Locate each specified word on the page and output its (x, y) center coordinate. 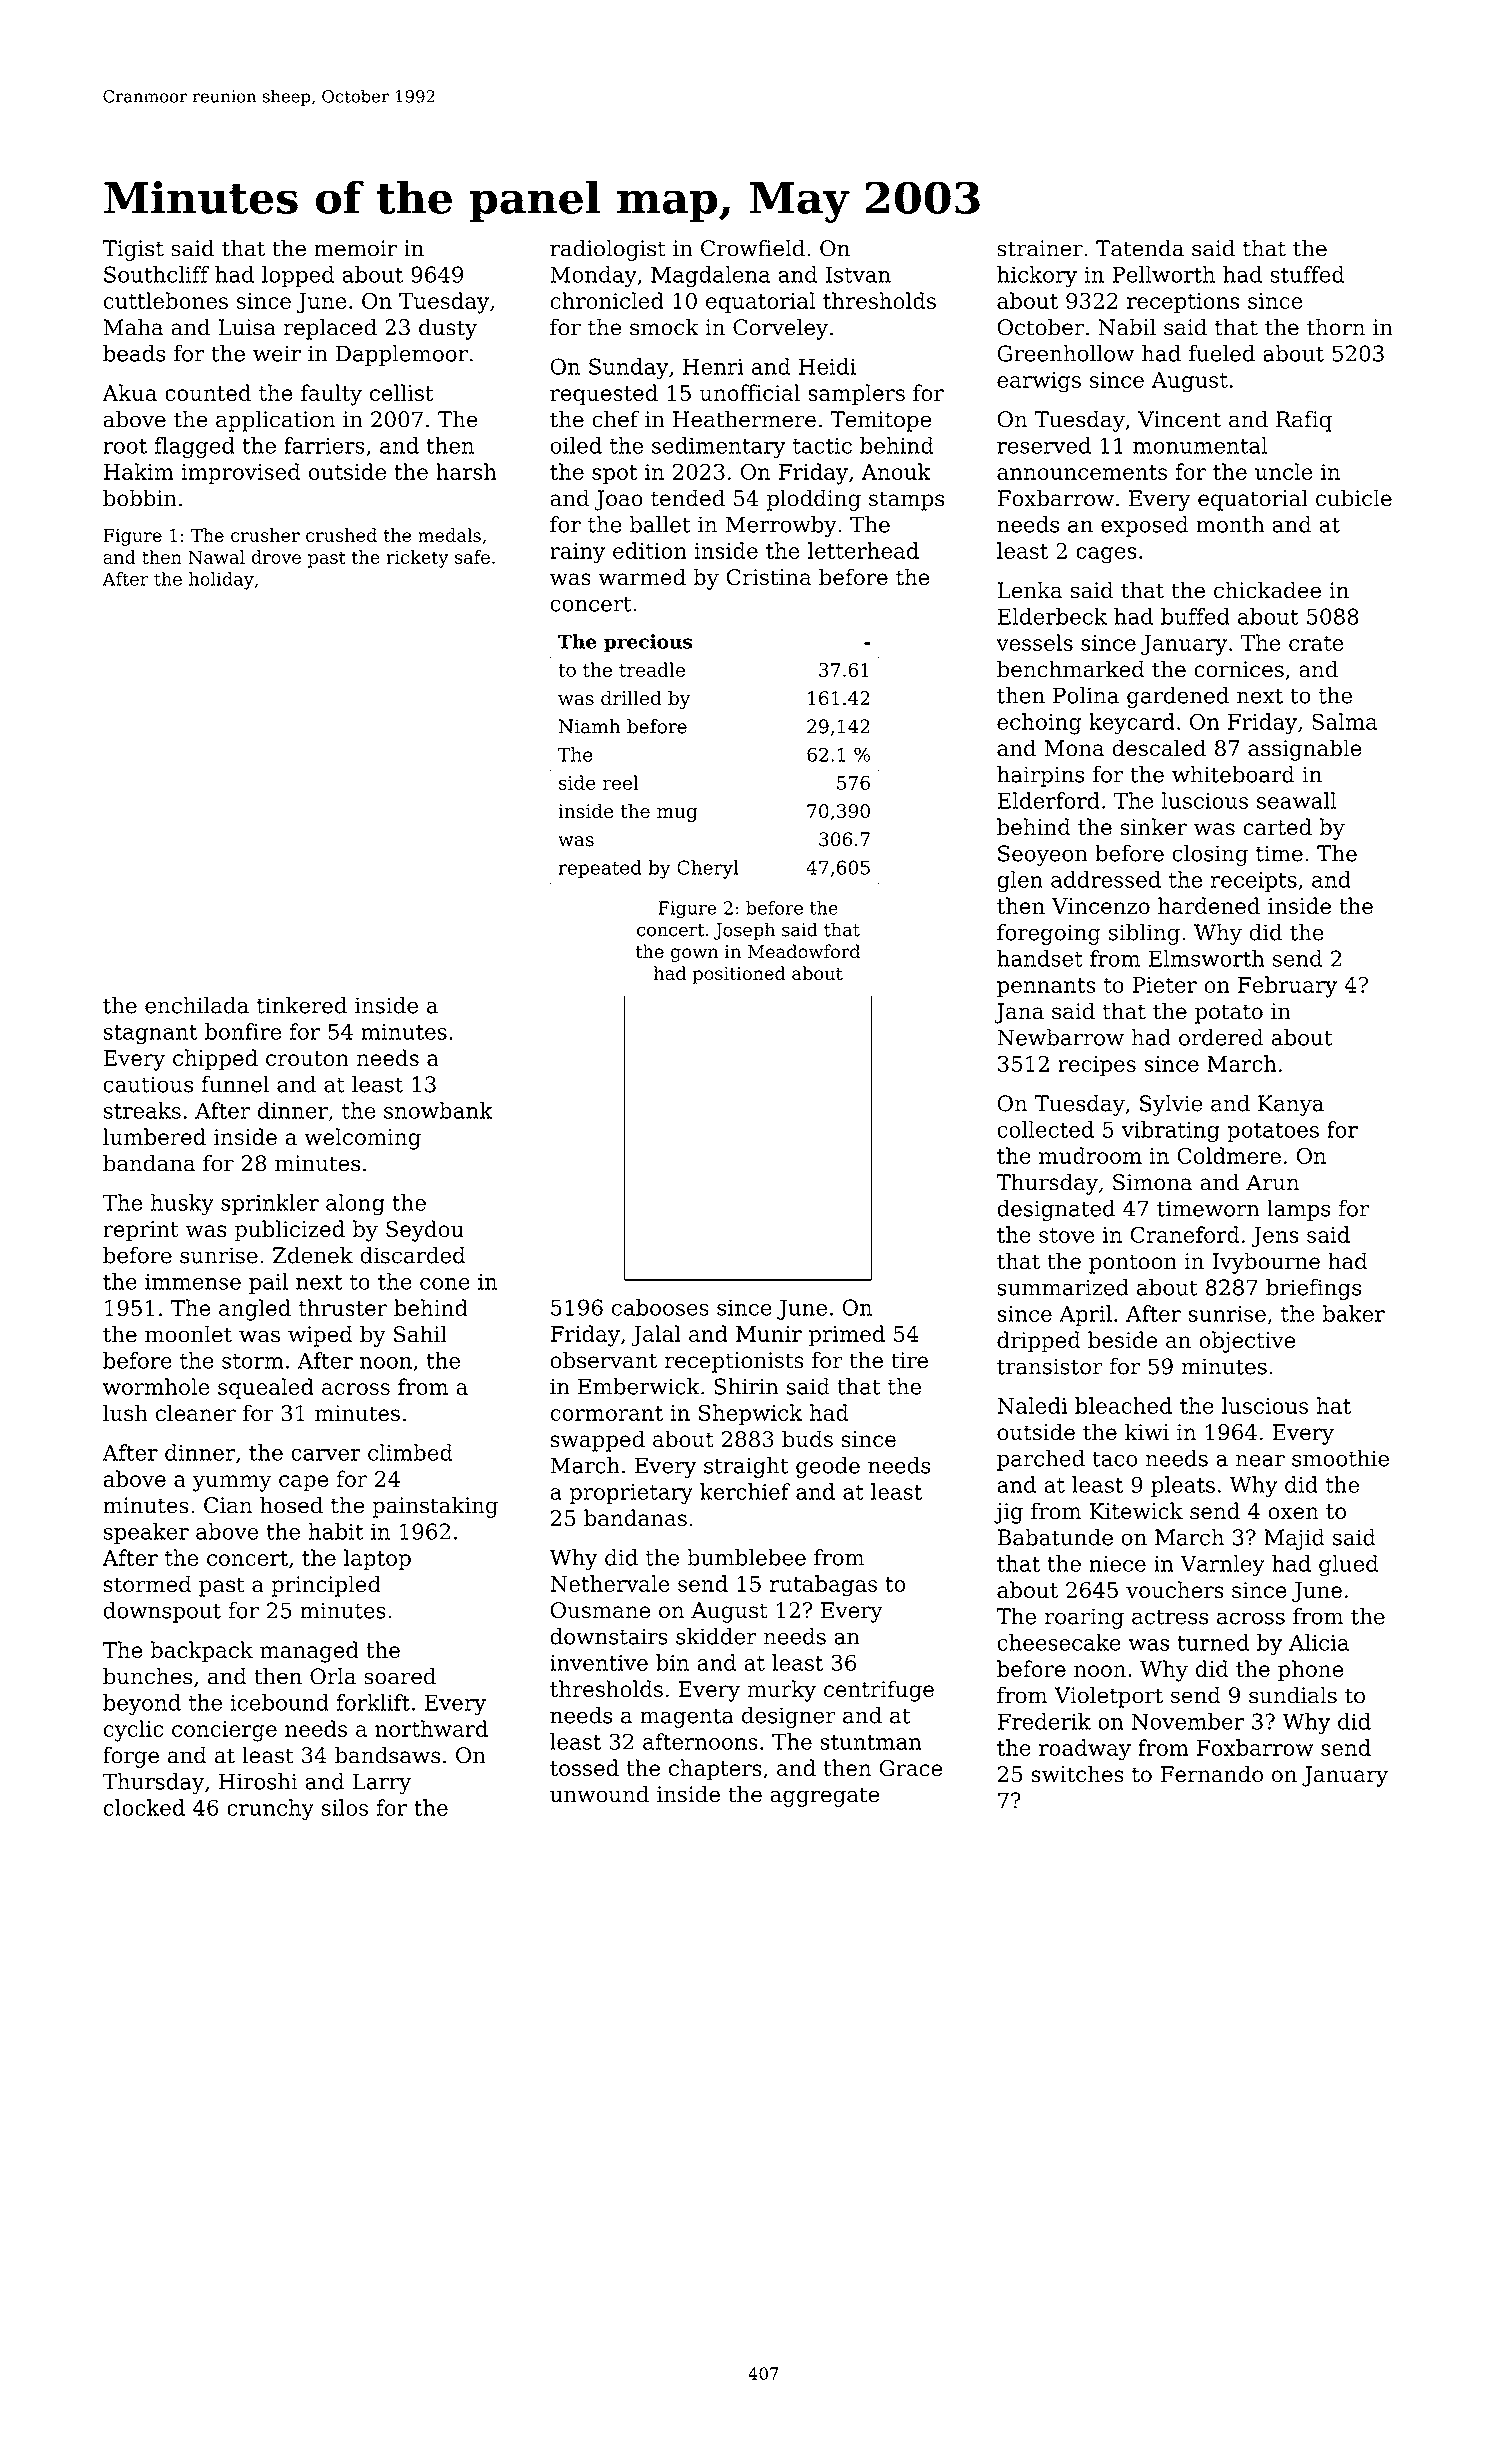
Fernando (1211, 1774)
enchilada (197, 1005)
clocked (144, 1807)
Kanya (1291, 1105)
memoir (355, 248)
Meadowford (804, 951)
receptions (1183, 303)
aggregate (824, 1797)
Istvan (858, 274)
